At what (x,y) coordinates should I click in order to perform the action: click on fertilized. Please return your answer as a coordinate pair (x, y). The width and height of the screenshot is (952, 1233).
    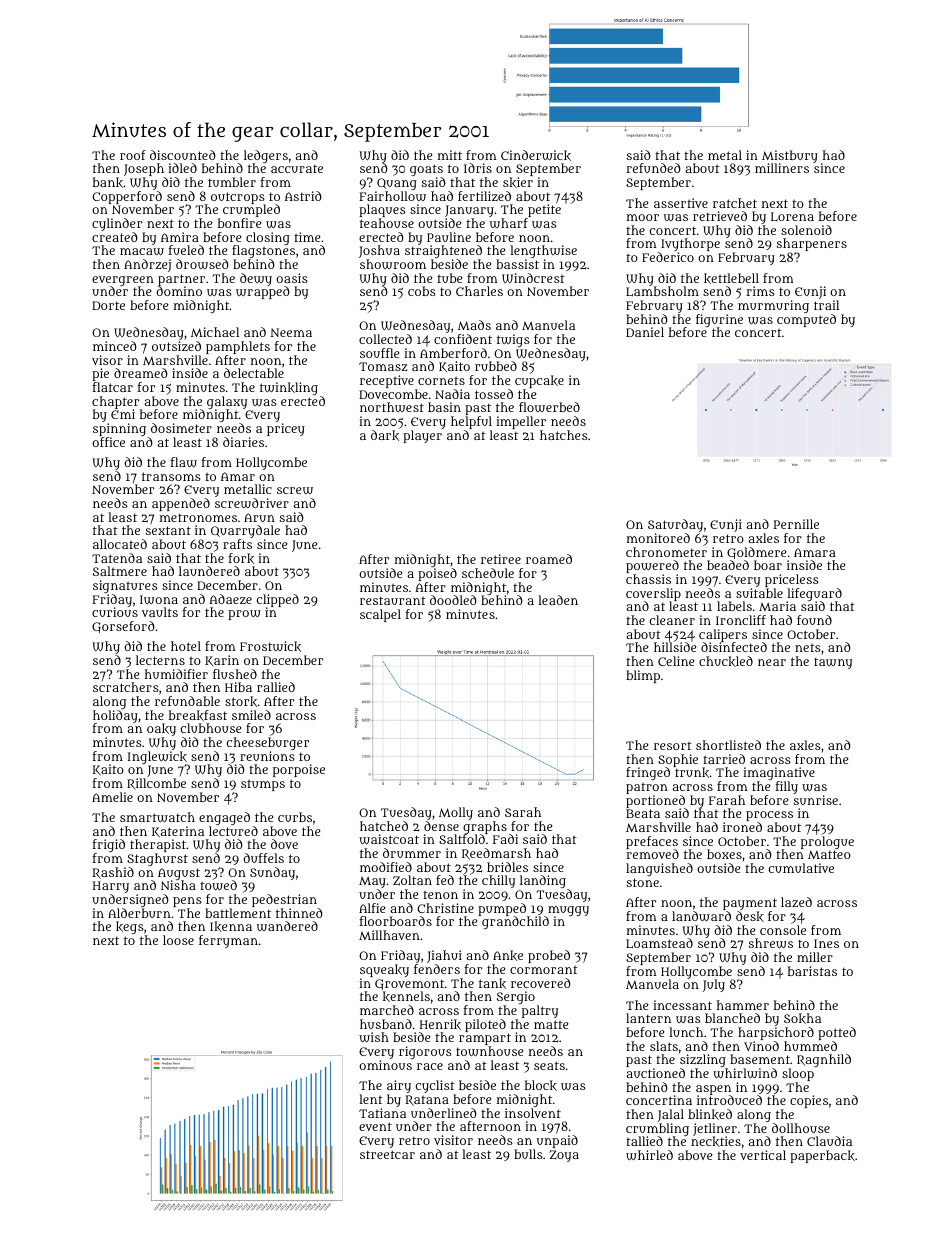
    Looking at the image, I should click on (484, 196).
